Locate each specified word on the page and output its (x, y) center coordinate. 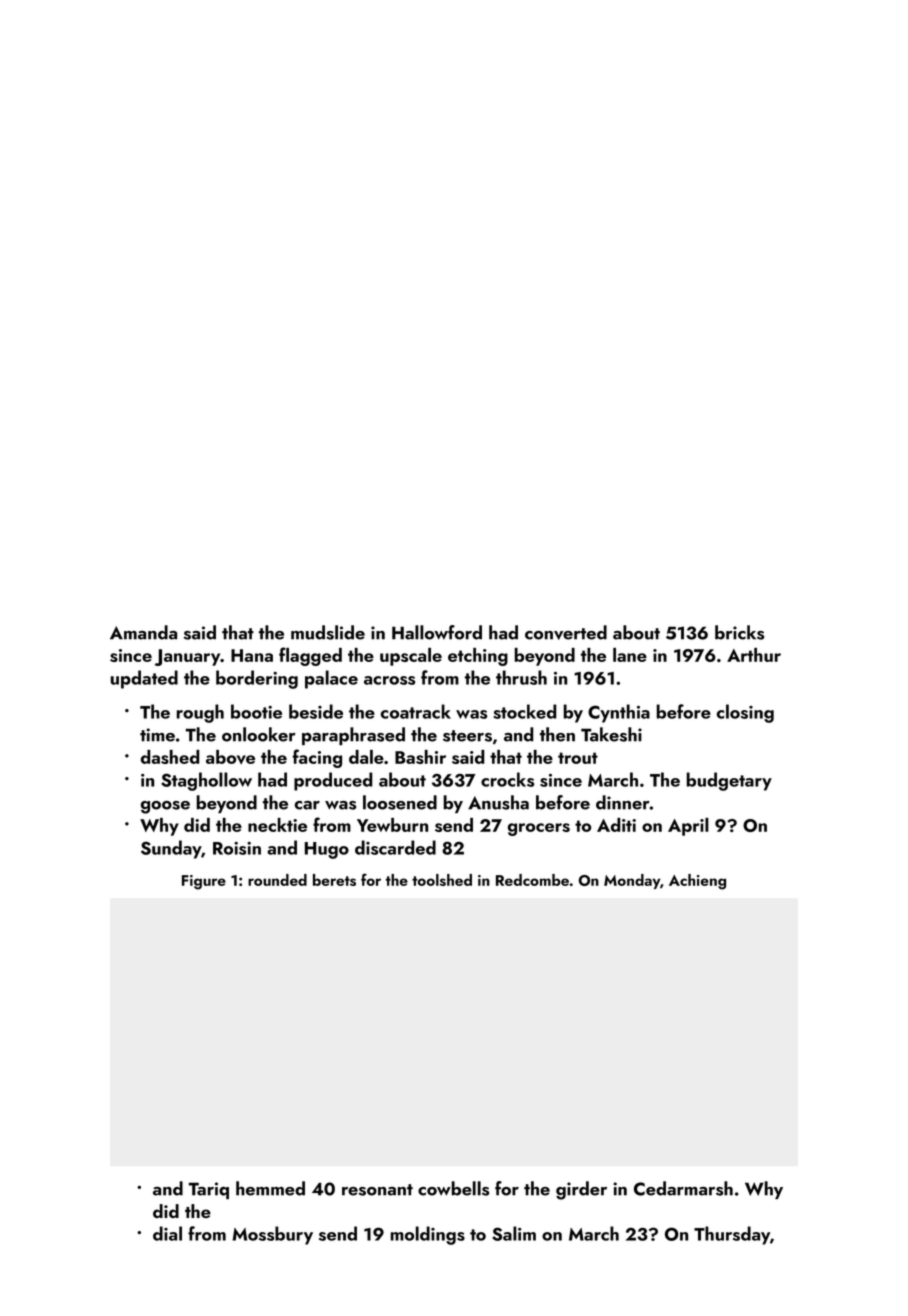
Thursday (732, 1235)
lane (630, 655)
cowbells (453, 1188)
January (188, 657)
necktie (277, 825)
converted (566, 632)
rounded (277, 880)
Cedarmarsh (683, 1188)
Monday (632, 881)
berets (334, 880)
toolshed (442, 880)
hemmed (270, 1188)
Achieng (697, 882)
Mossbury (272, 1235)
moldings (428, 1235)
